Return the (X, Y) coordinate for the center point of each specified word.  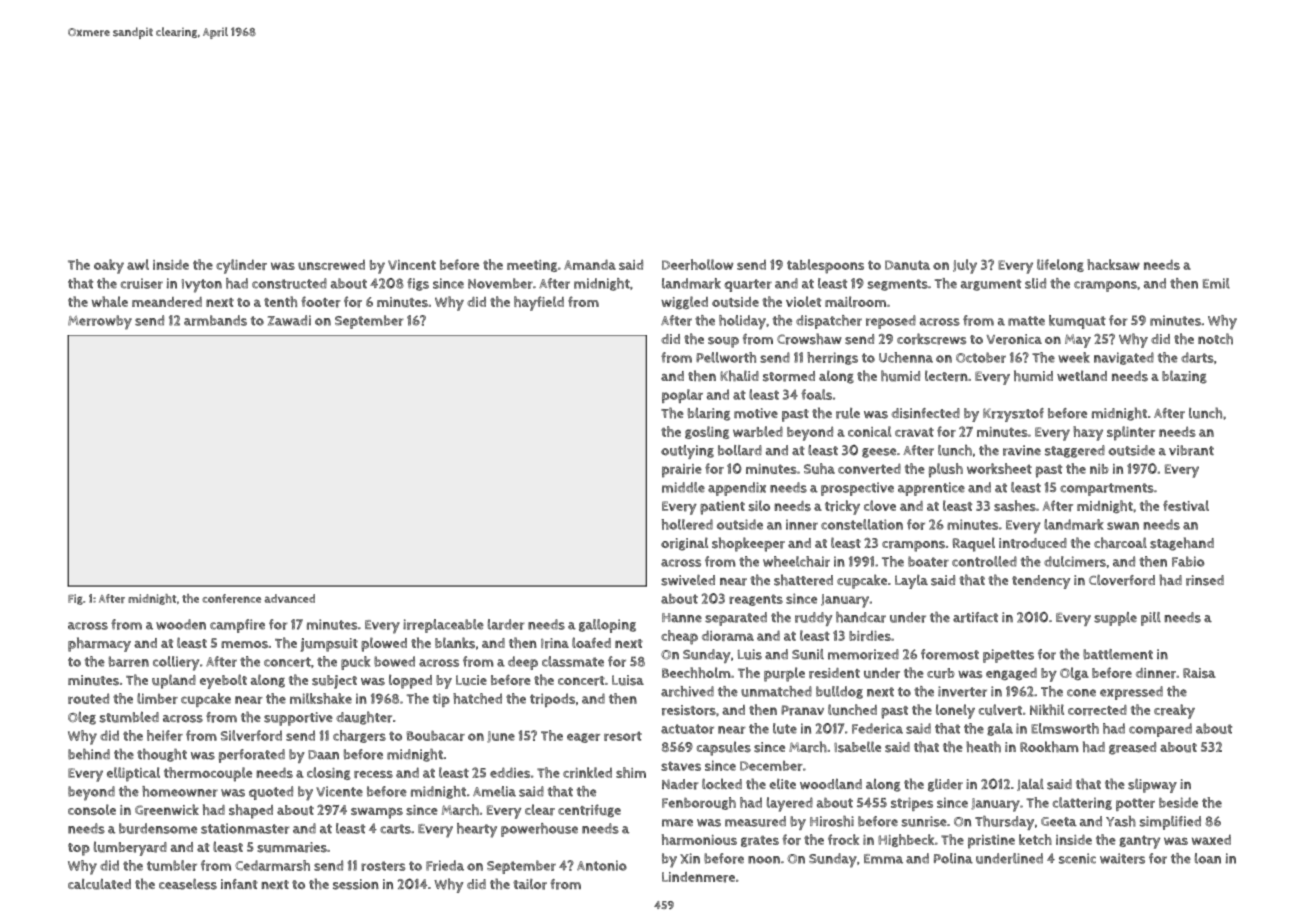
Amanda (590, 264)
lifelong (1060, 265)
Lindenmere (698, 877)
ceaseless (188, 884)
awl (138, 264)
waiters (1122, 858)
